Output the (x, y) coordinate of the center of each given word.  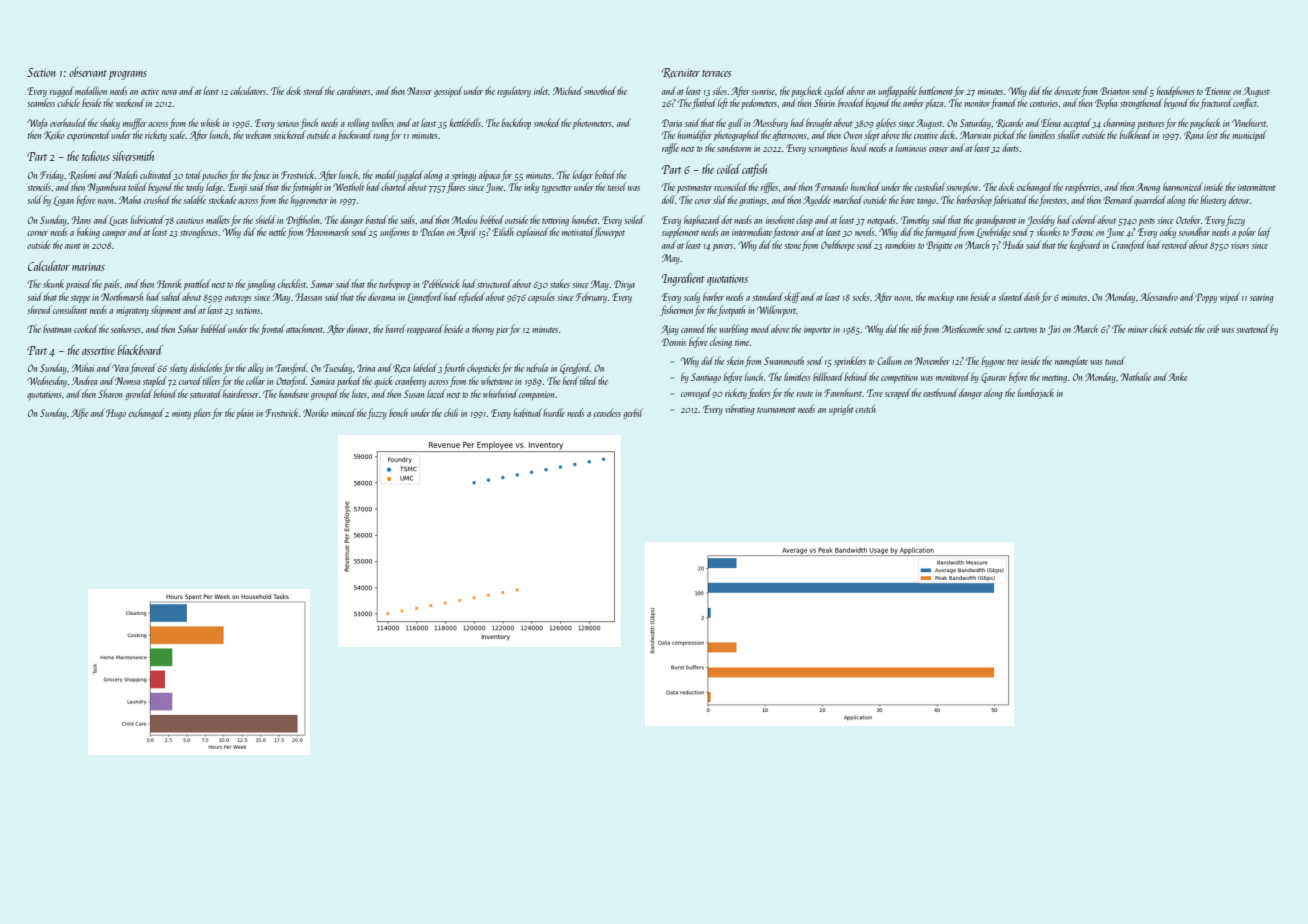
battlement (936, 90)
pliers (202, 413)
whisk (210, 122)
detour (1239, 199)
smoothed (600, 90)
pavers (723, 247)
